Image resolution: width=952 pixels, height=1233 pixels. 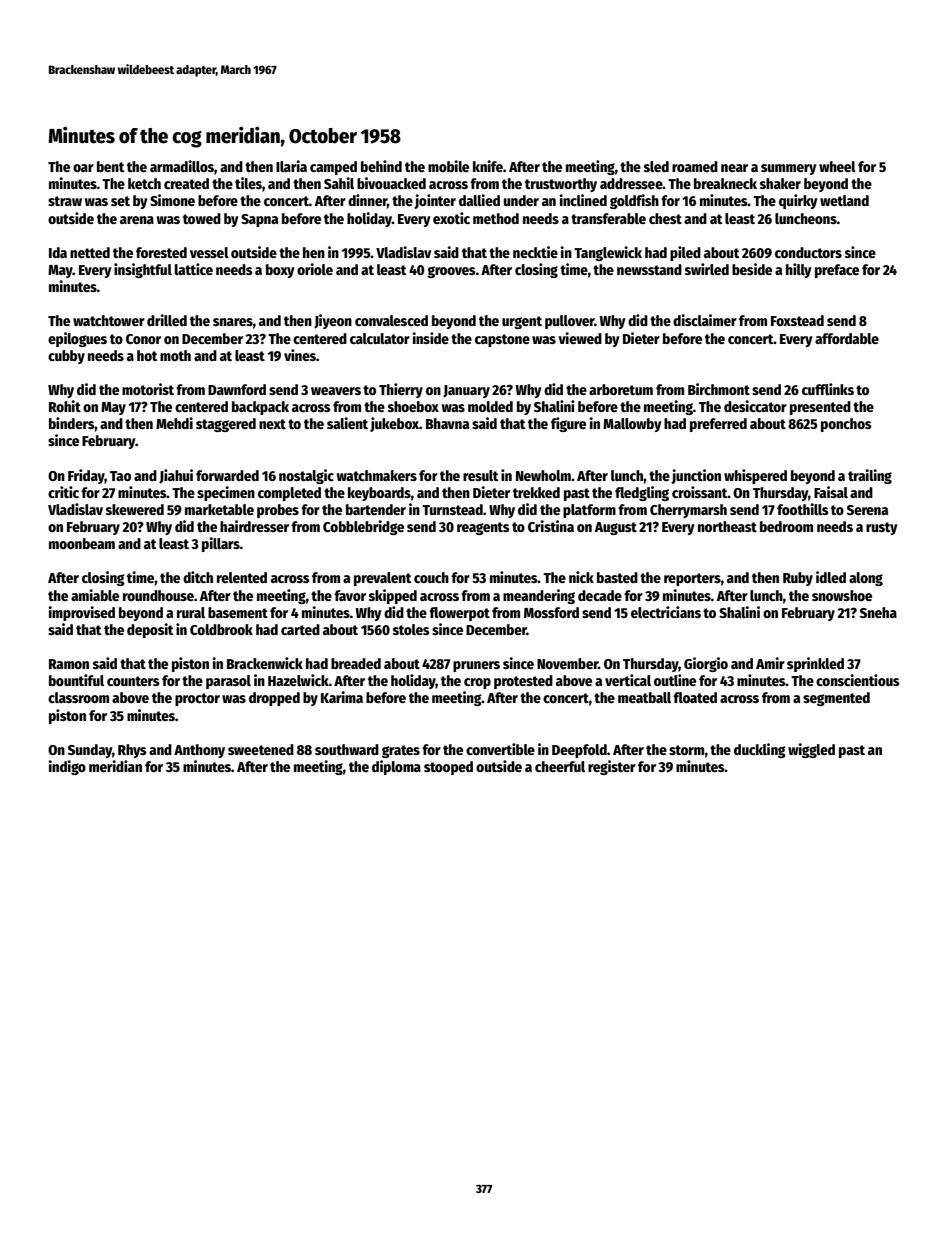 I want to click on Cristina, so click(x=551, y=526).
